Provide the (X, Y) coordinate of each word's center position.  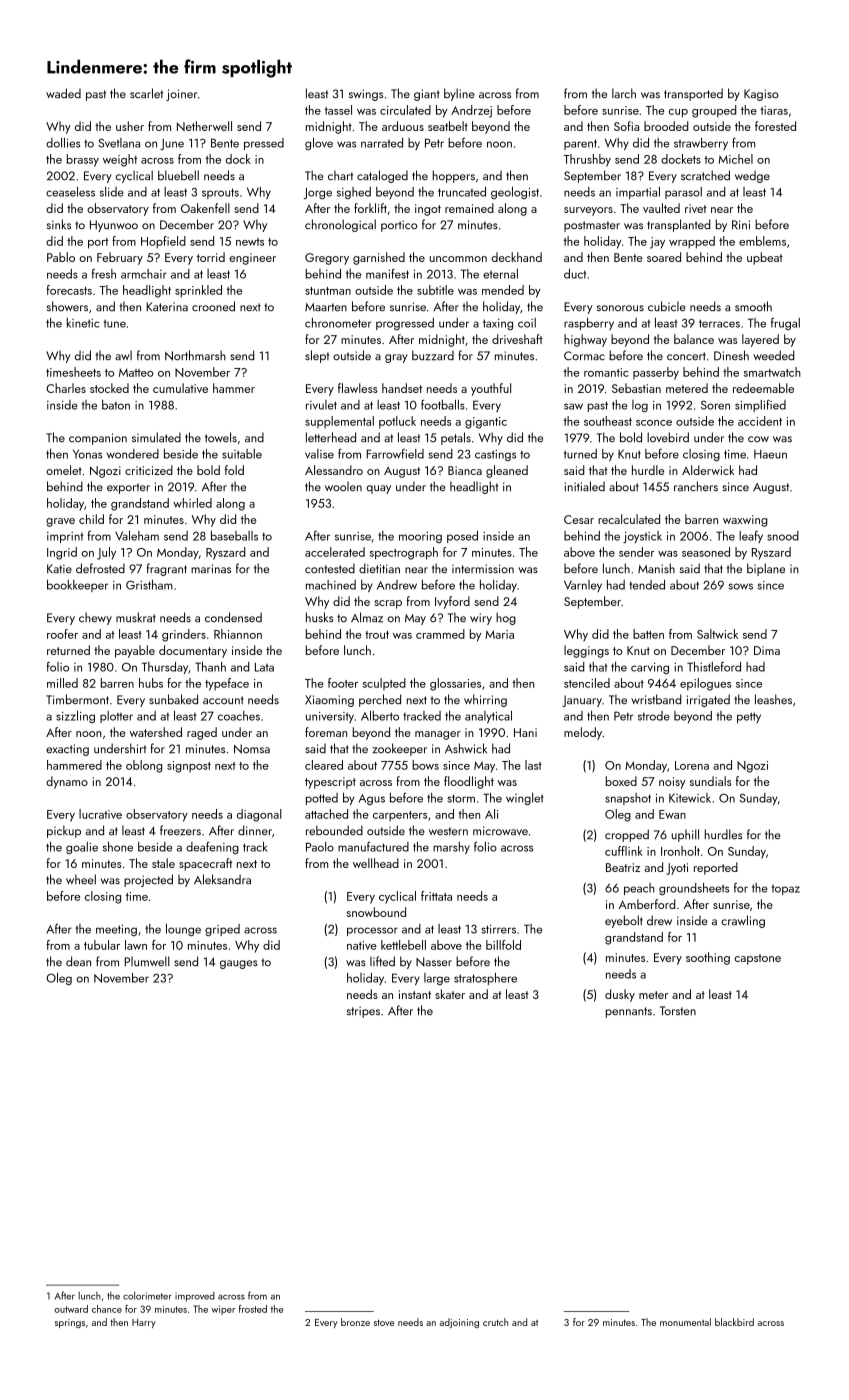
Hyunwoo (114, 226)
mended (503, 290)
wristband (656, 699)
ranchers (696, 486)
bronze (355, 1322)
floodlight (469, 782)
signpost (189, 767)
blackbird (734, 1322)
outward (71, 1309)
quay (378, 489)
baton (116, 405)
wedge (752, 176)
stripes (363, 1012)
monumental (685, 1322)
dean (78, 961)
